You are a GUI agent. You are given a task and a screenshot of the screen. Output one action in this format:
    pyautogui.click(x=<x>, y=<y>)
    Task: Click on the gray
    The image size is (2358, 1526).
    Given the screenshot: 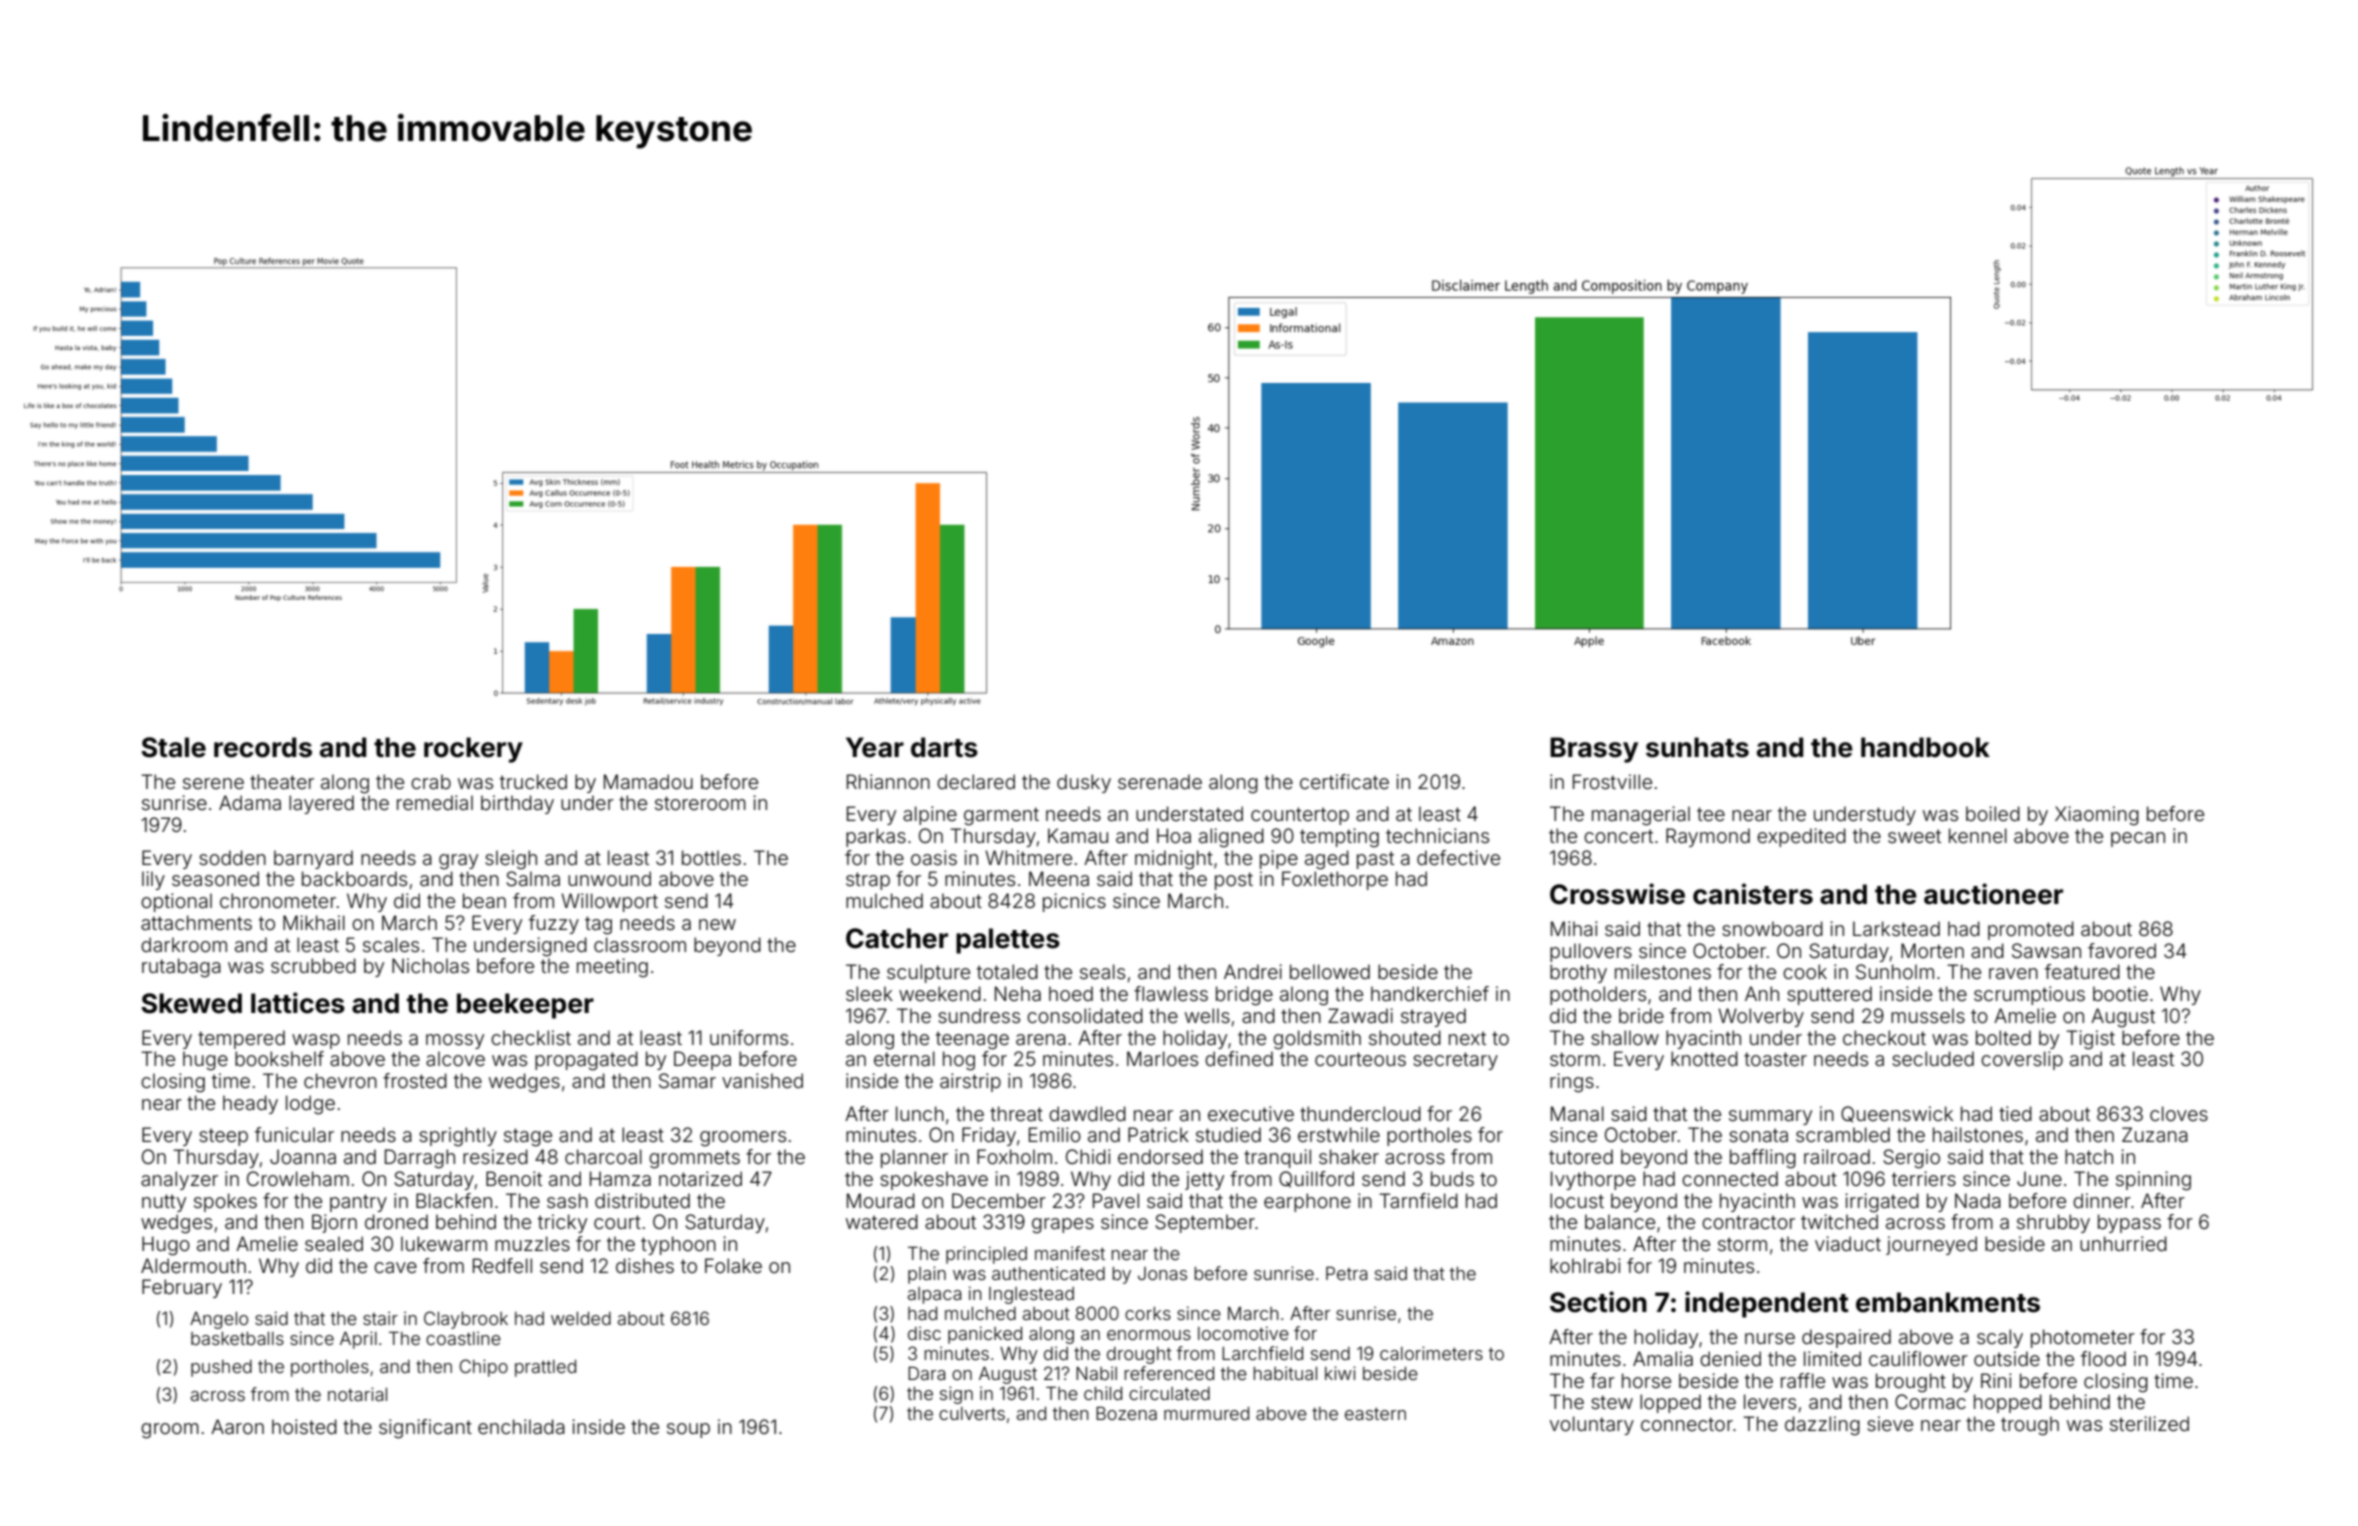 What is the action you would take?
    pyautogui.click(x=458, y=862)
